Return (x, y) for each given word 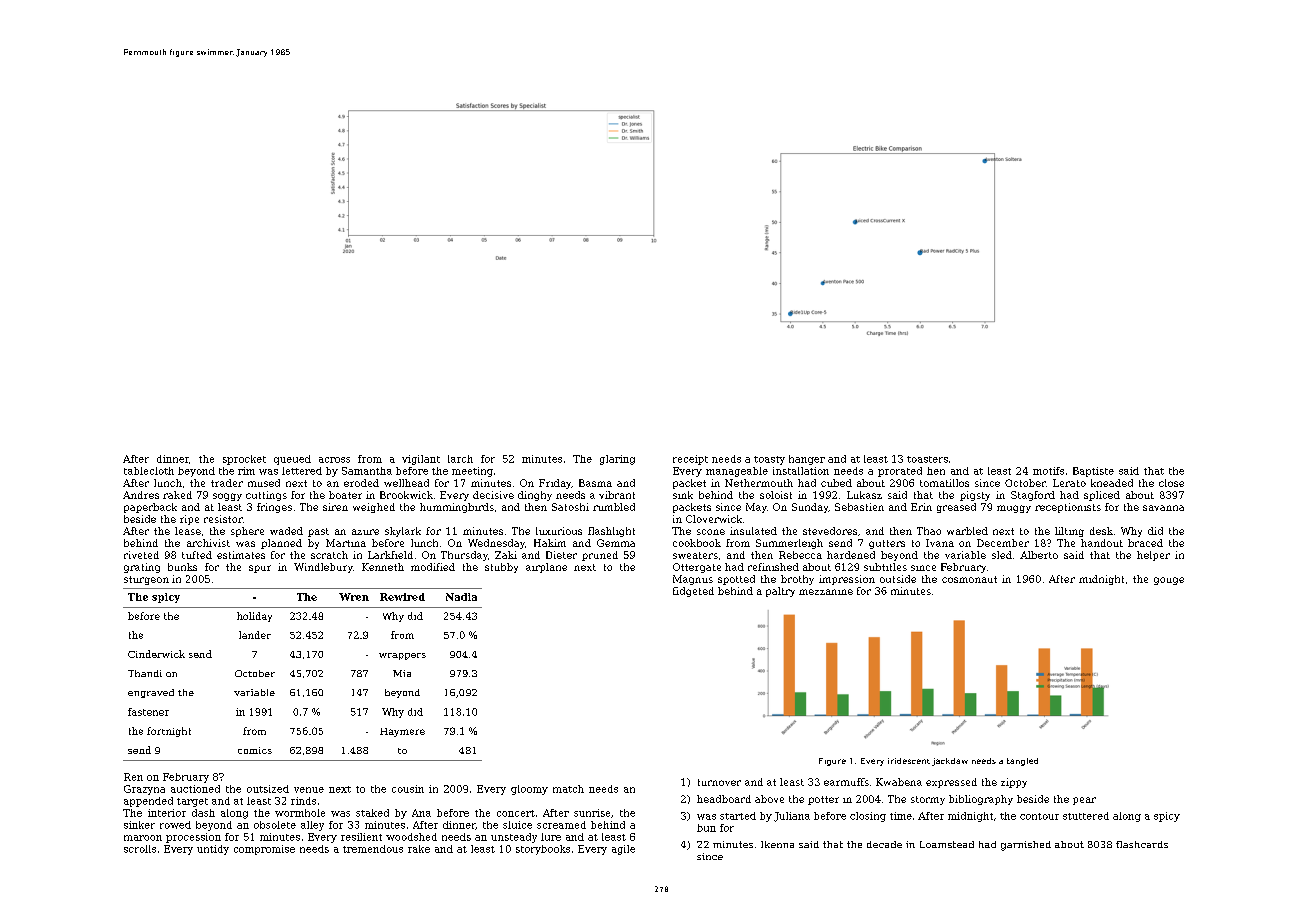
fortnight (169, 732)
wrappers (402, 656)
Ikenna (777, 844)
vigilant (421, 460)
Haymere (402, 732)
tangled (1022, 762)
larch (460, 459)
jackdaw (950, 762)
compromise (264, 850)
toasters (927, 459)
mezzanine (826, 592)
